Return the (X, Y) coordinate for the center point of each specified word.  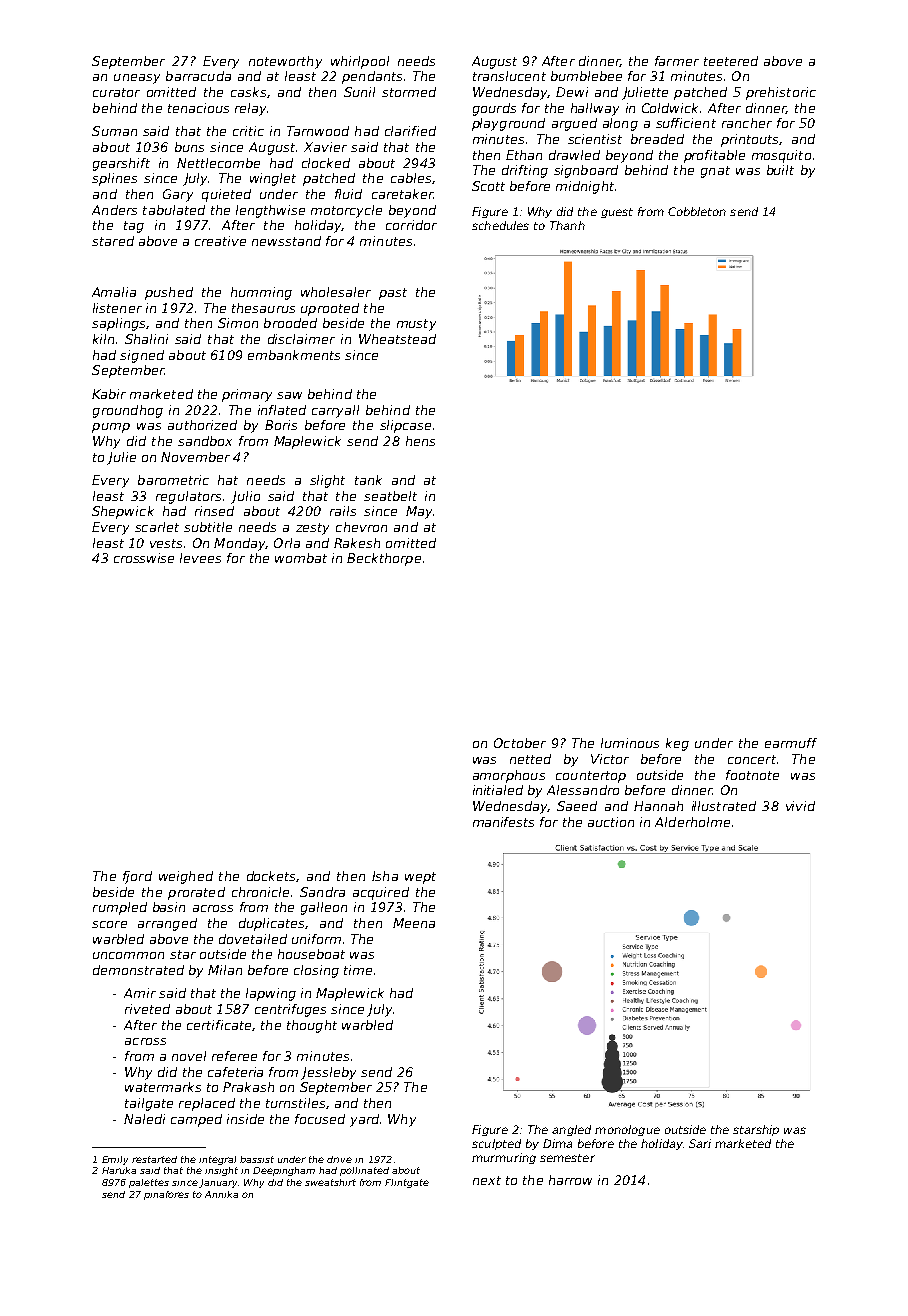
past (393, 294)
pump (111, 428)
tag (134, 227)
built (780, 170)
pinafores (166, 1195)
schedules (500, 225)
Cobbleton (697, 211)
